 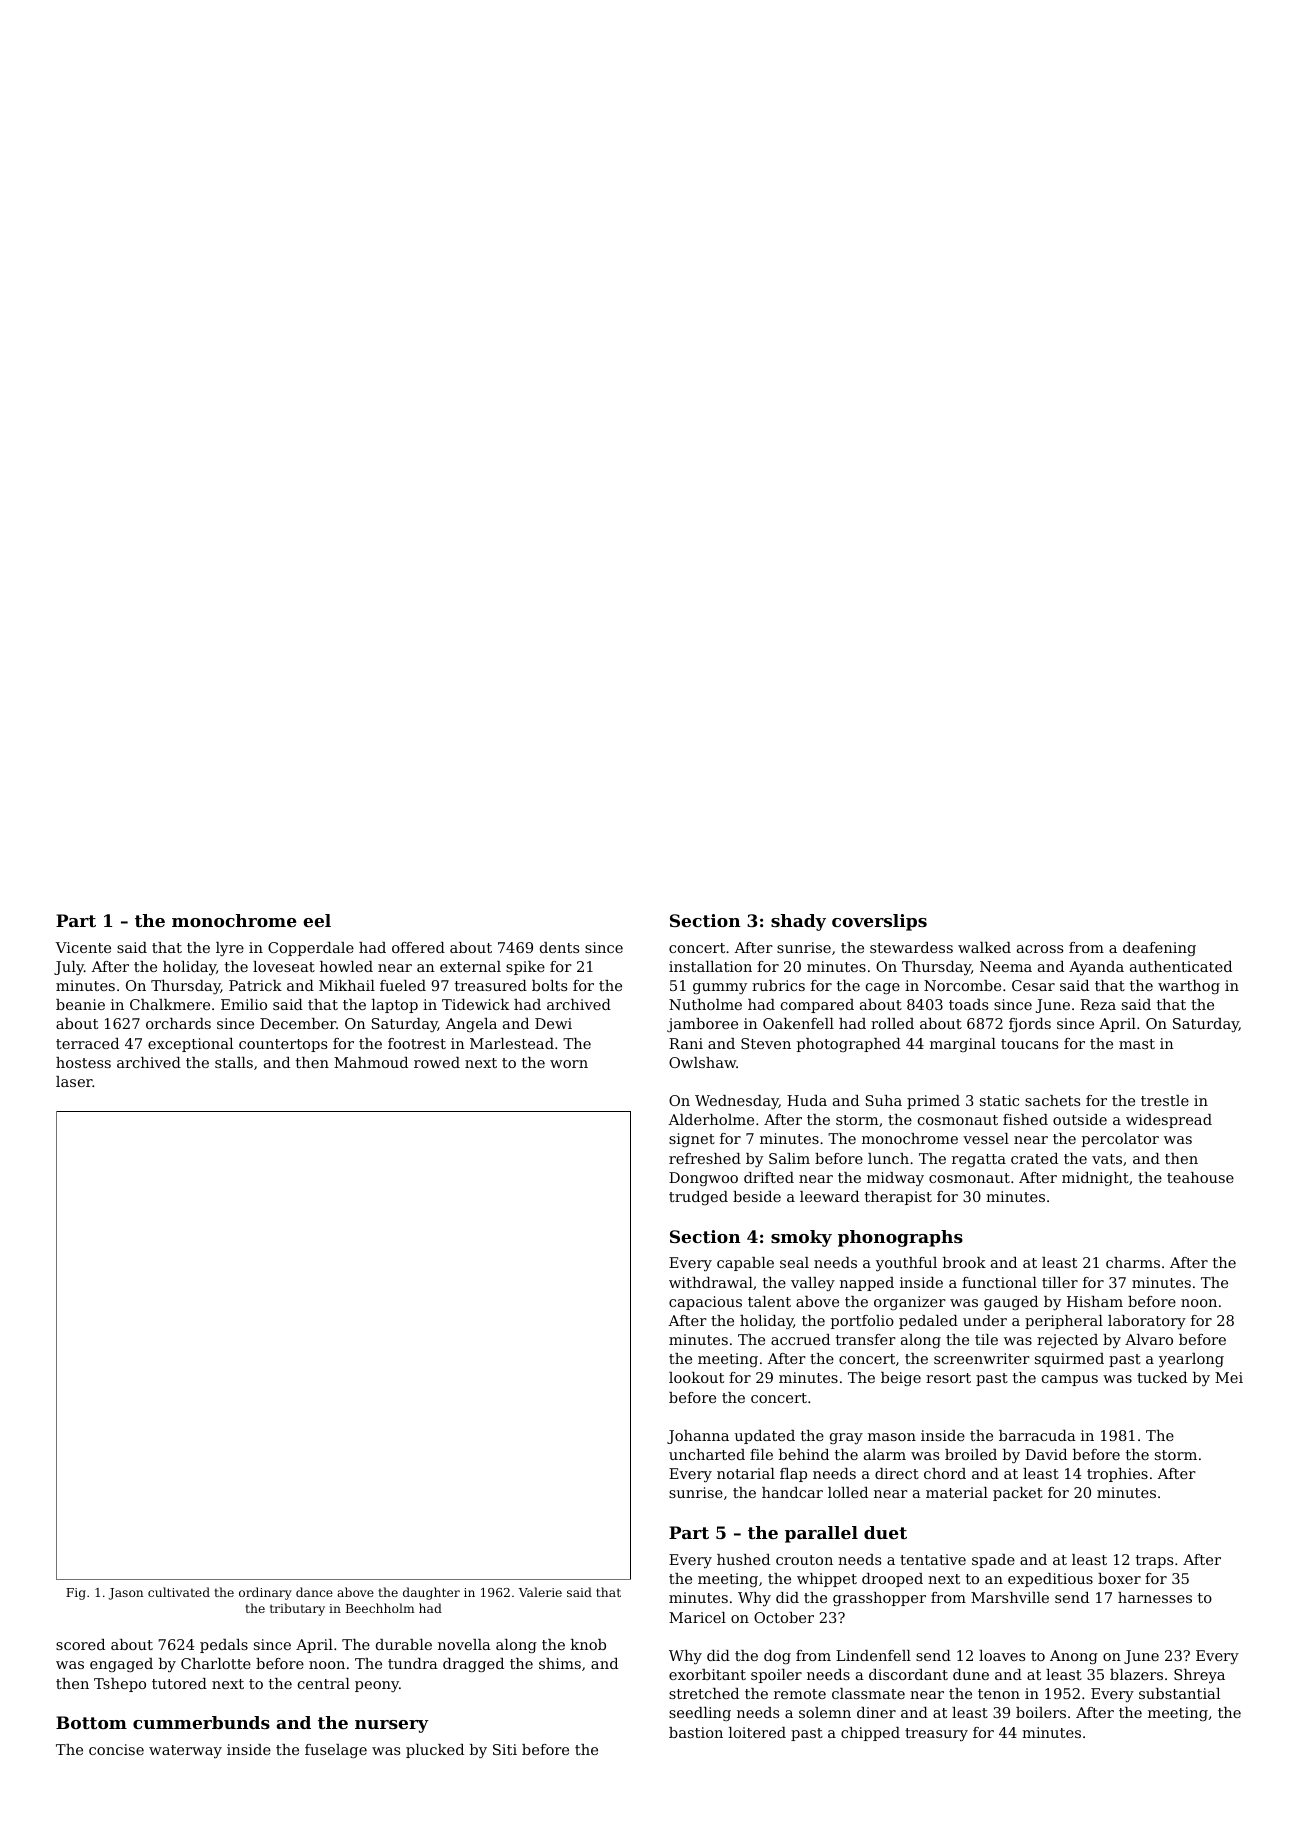 What do you see at coordinates (1040, 949) in the document?
I see `across` at bounding box center [1040, 949].
